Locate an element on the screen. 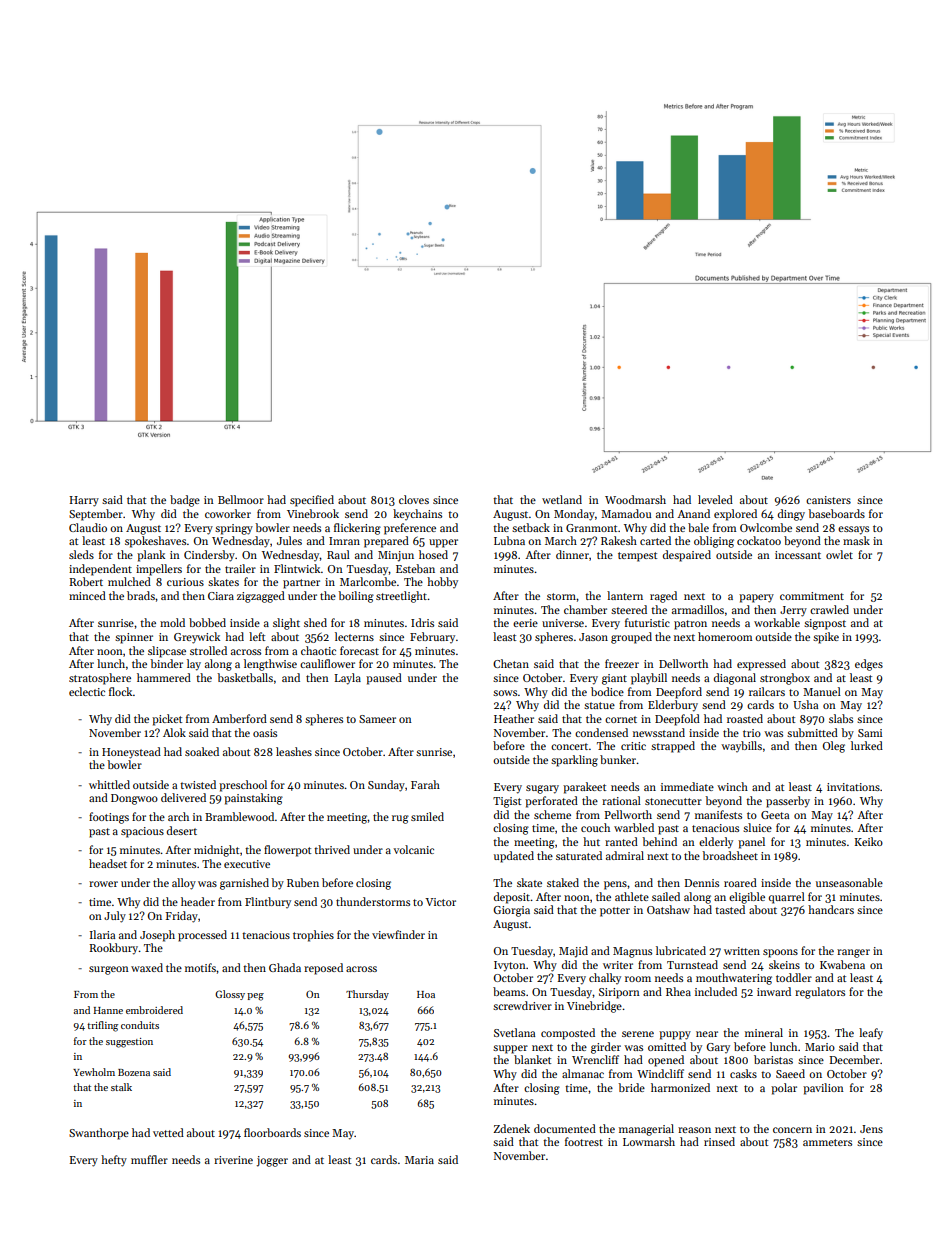 This screenshot has height=1233, width=952. surgeon is located at coordinates (109, 970).
